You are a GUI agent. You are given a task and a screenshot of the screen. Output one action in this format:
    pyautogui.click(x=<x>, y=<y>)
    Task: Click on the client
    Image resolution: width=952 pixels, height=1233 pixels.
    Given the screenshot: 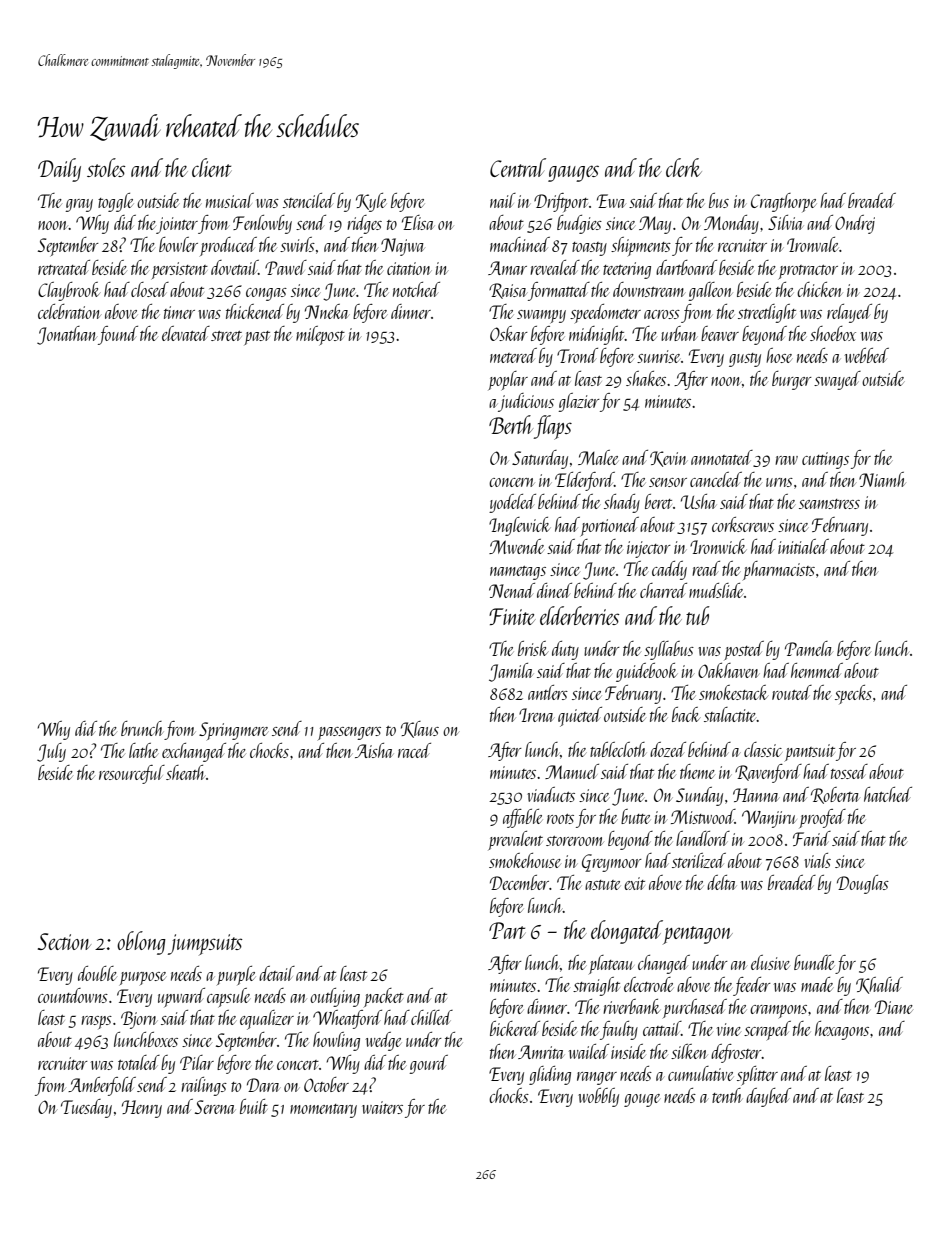 What is the action you would take?
    pyautogui.click(x=211, y=167)
